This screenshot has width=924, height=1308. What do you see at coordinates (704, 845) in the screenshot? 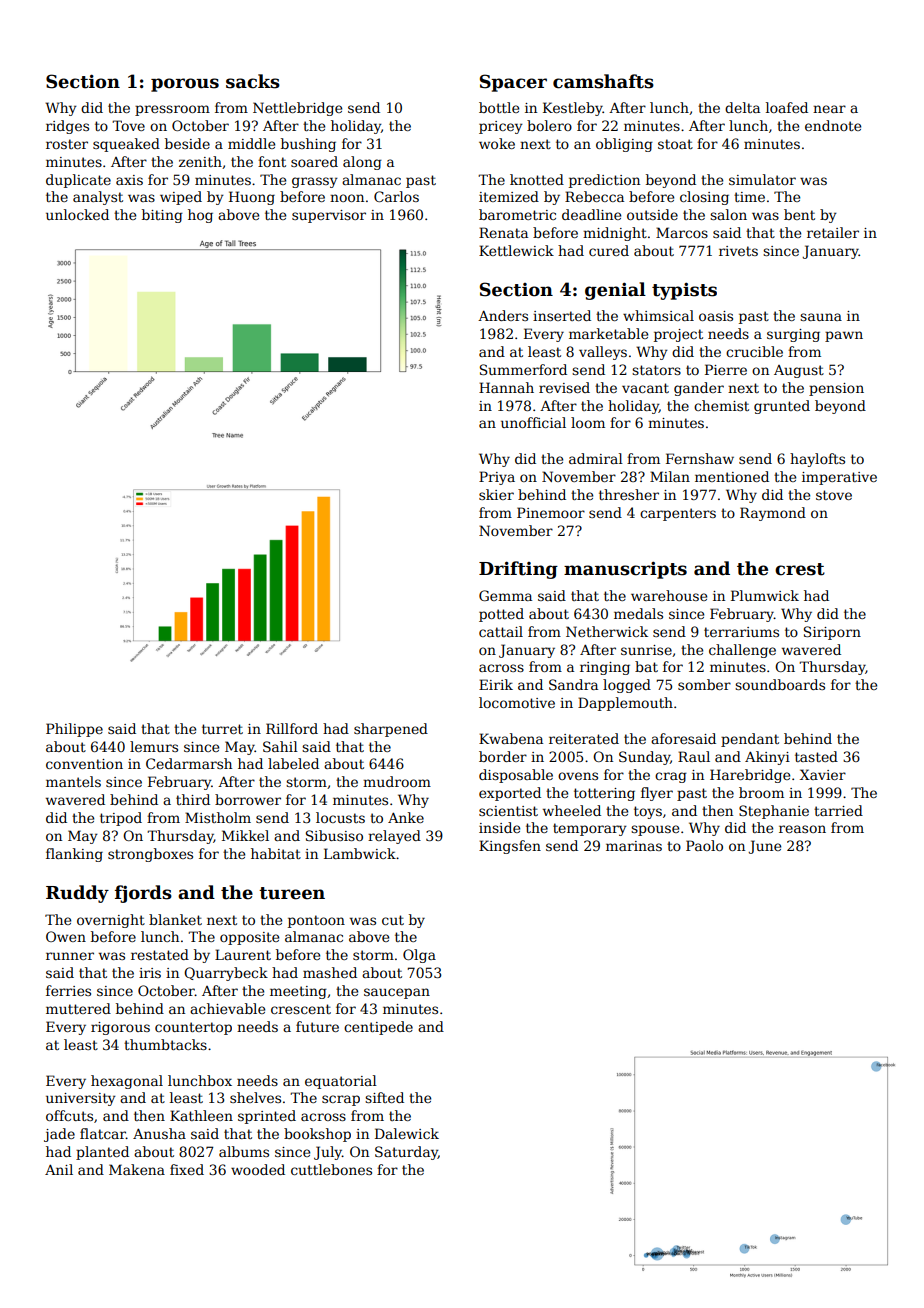
I see `Paolo` at bounding box center [704, 845].
